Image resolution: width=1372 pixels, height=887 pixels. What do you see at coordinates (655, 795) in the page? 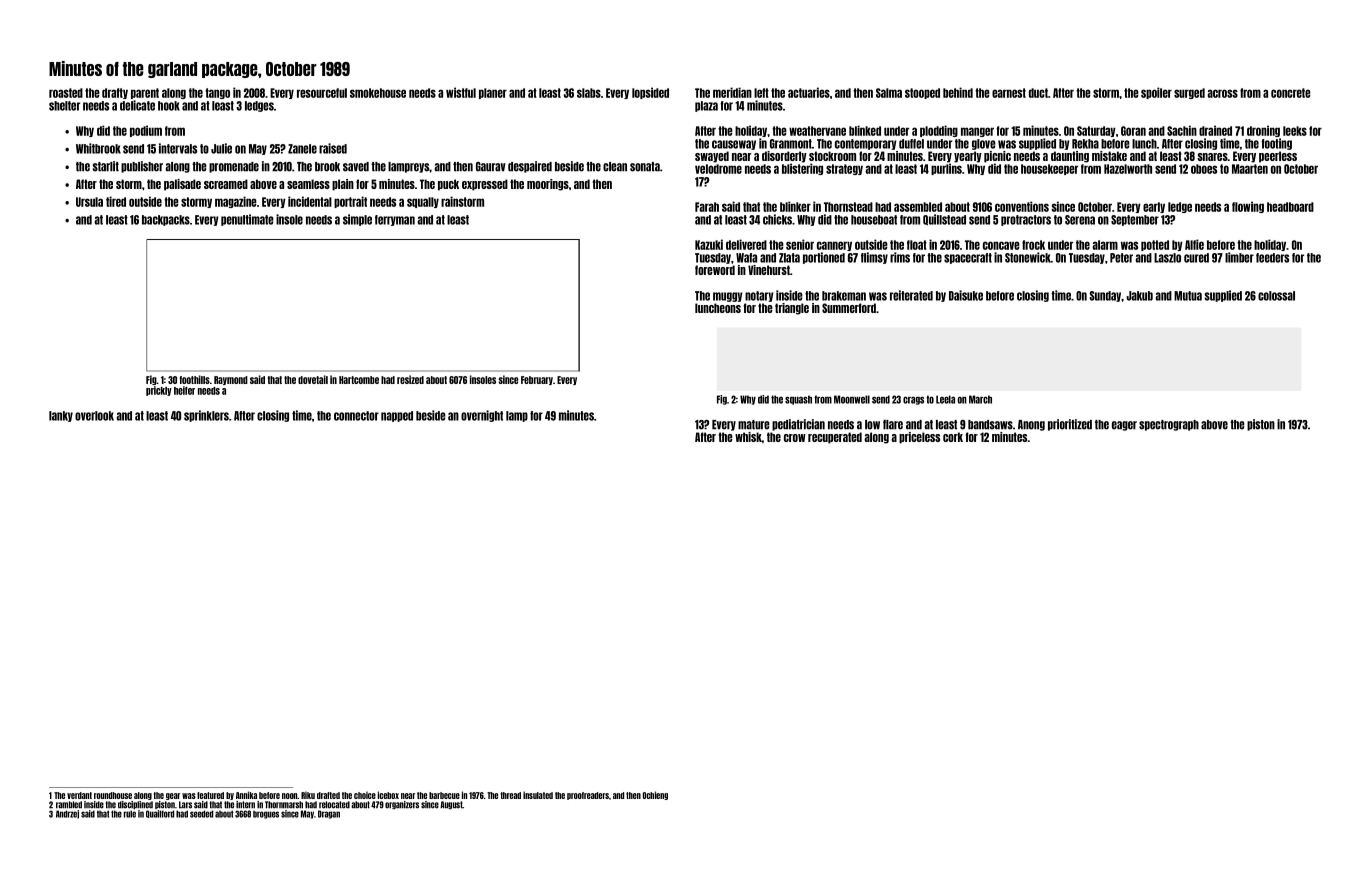
I see `Ochieng` at bounding box center [655, 795].
